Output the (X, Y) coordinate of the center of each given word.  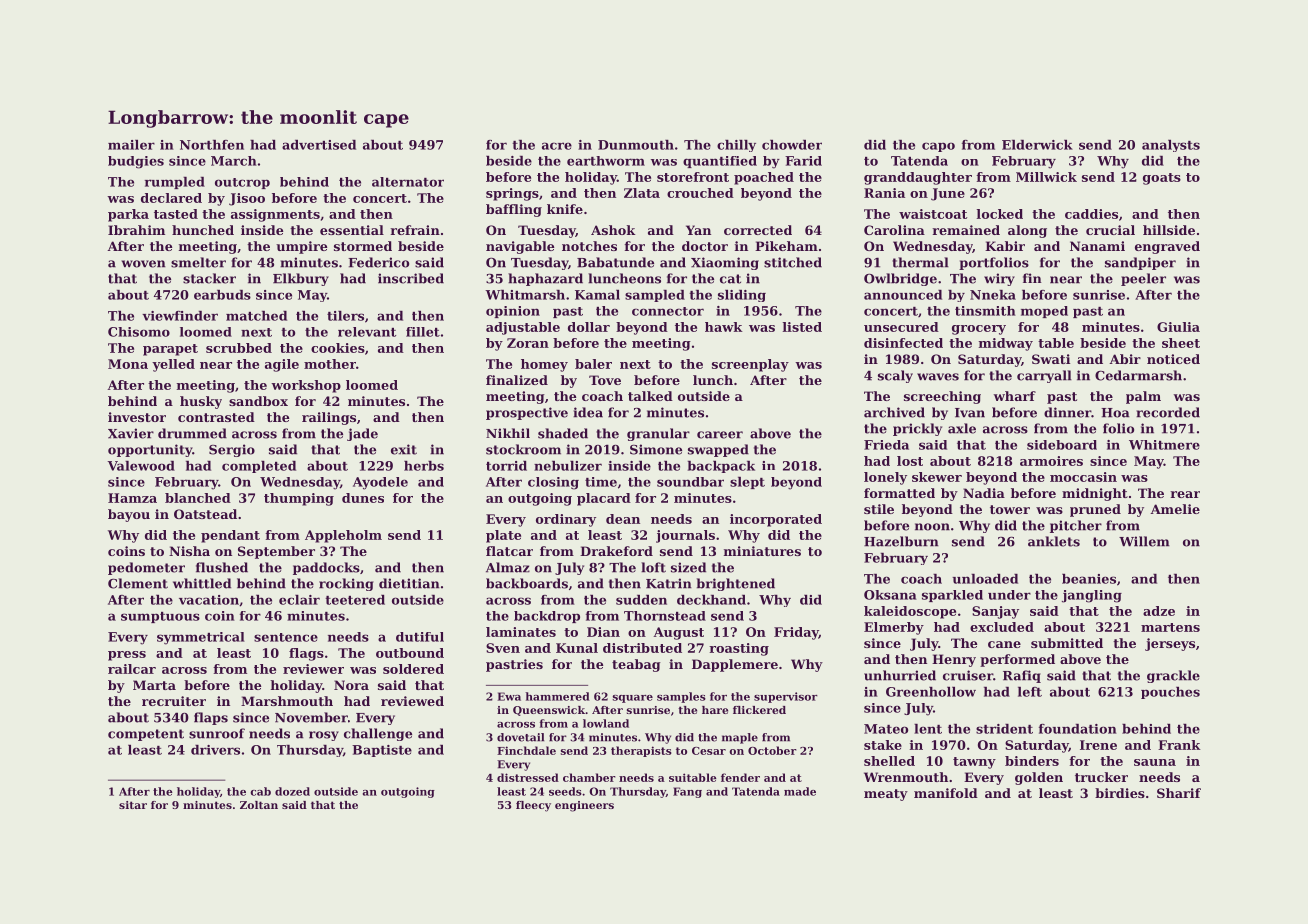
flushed (222, 567)
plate (503, 536)
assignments (275, 215)
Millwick (1046, 177)
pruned (1095, 510)
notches (589, 246)
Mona (128, 364)
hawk (724, 327)
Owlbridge (900, 279)
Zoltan (259, 805)
